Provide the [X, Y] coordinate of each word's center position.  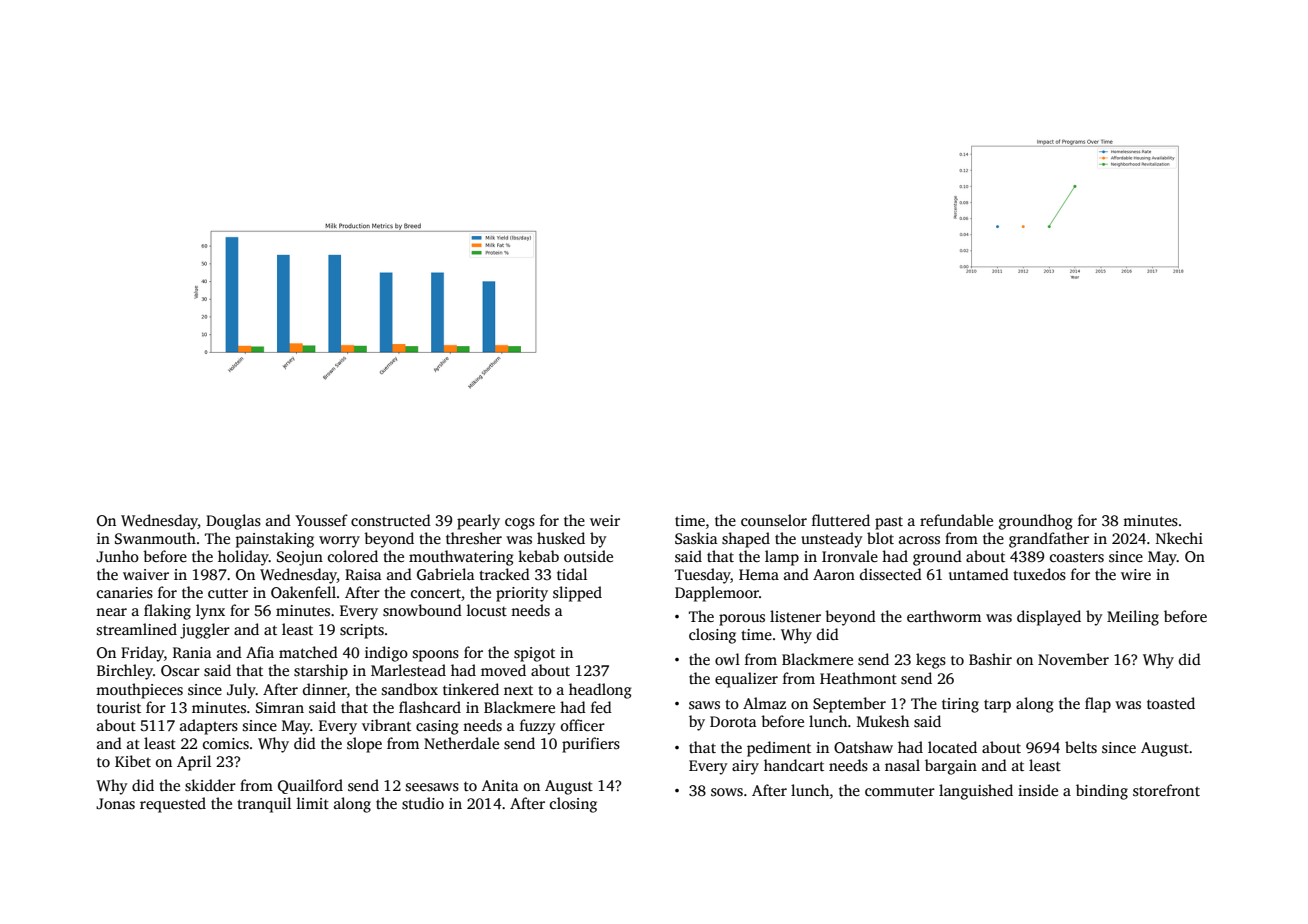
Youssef [321, 520]
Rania [192, 652]
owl [727, 659]
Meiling [1133, 618]
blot [880, 538]
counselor [774, 520]
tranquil [264, 805]
